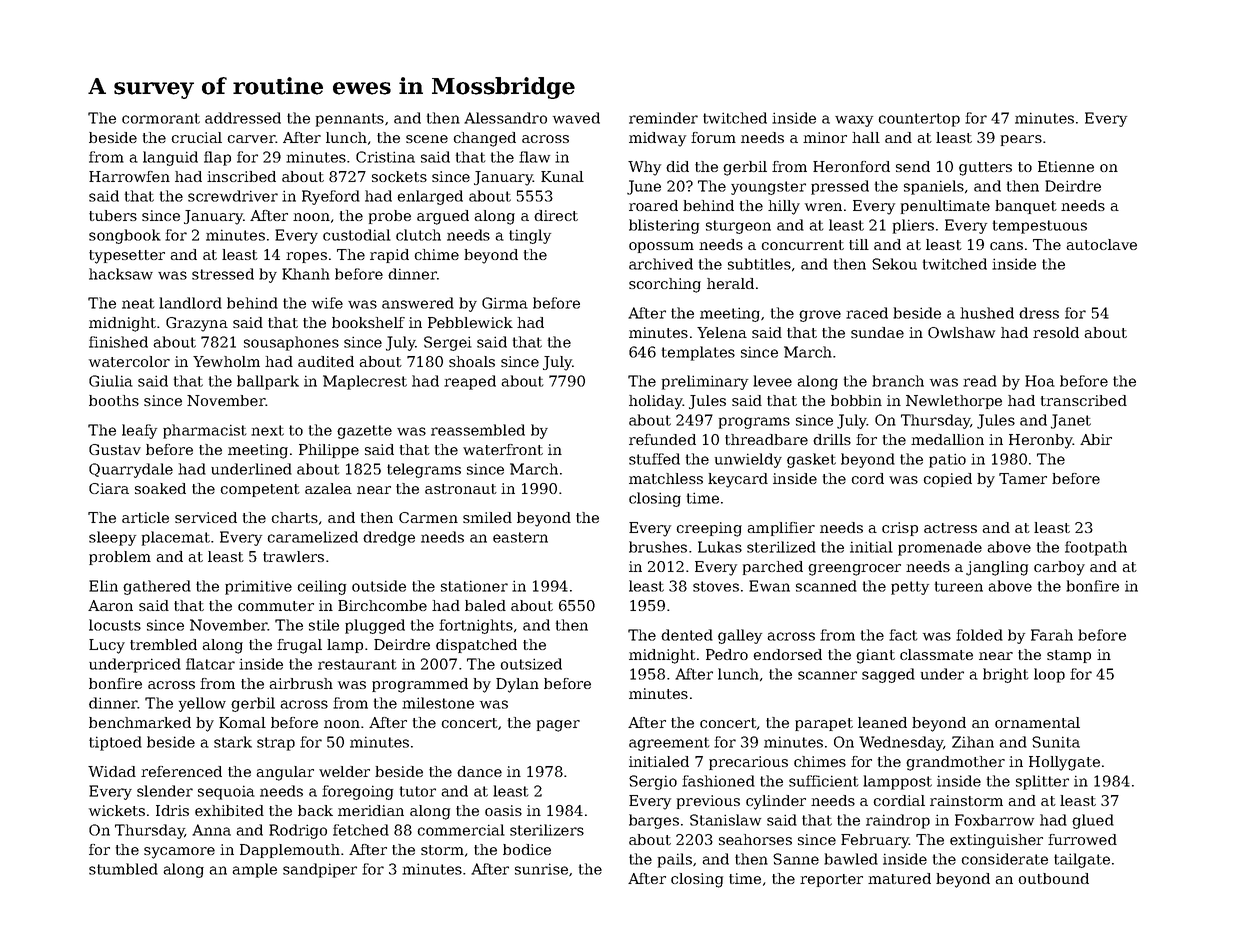 This screenshot has width=1233, height=952. I want to click on copied, so click(948, 480).
